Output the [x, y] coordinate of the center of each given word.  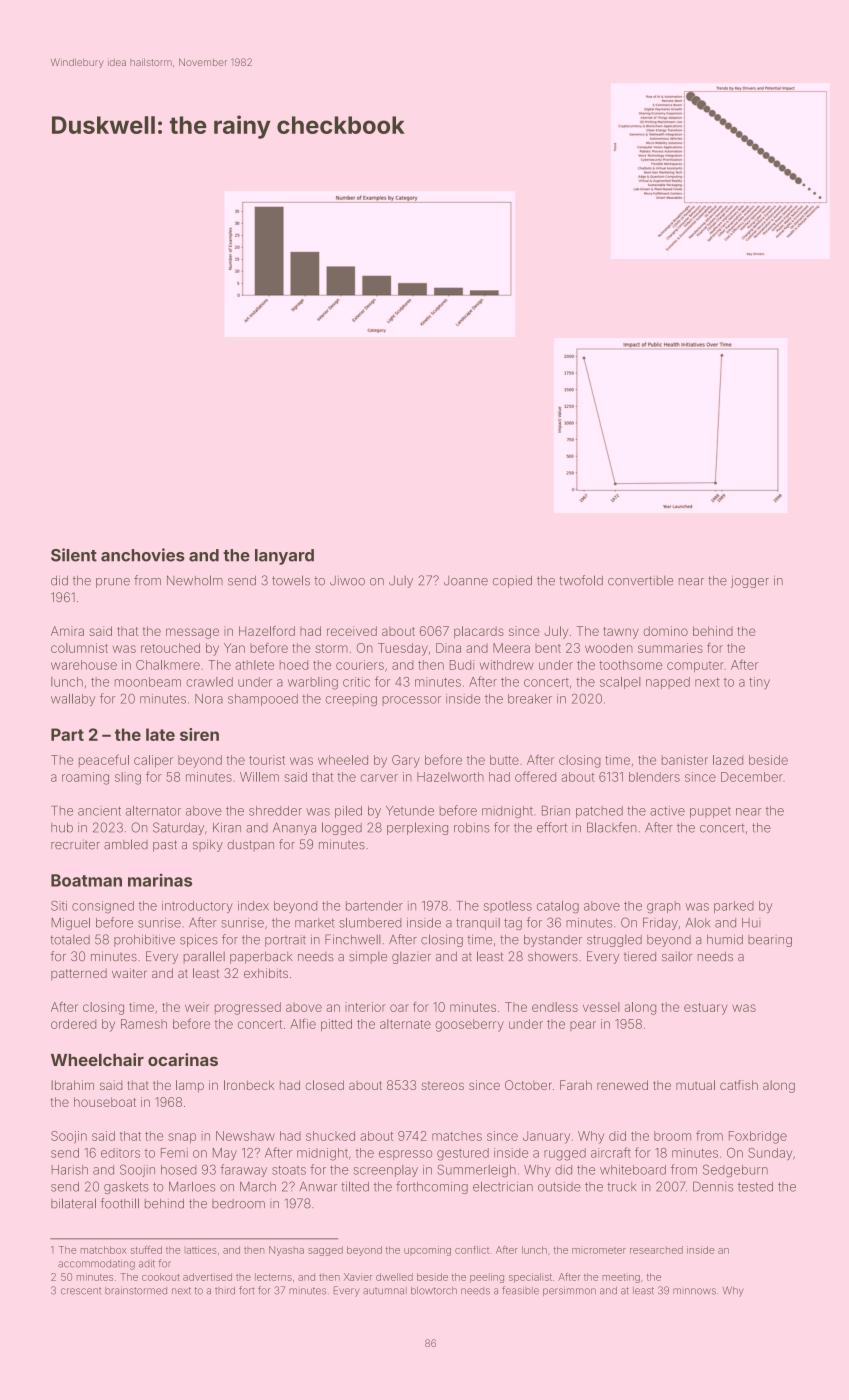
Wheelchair [97, 1059]
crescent [81, 1291]
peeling [487, 1278]
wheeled [343, 760]
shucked [330, 1136]
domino [665, 631]
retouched [170, 648]
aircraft [611, 1152]
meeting [621, 1278]
